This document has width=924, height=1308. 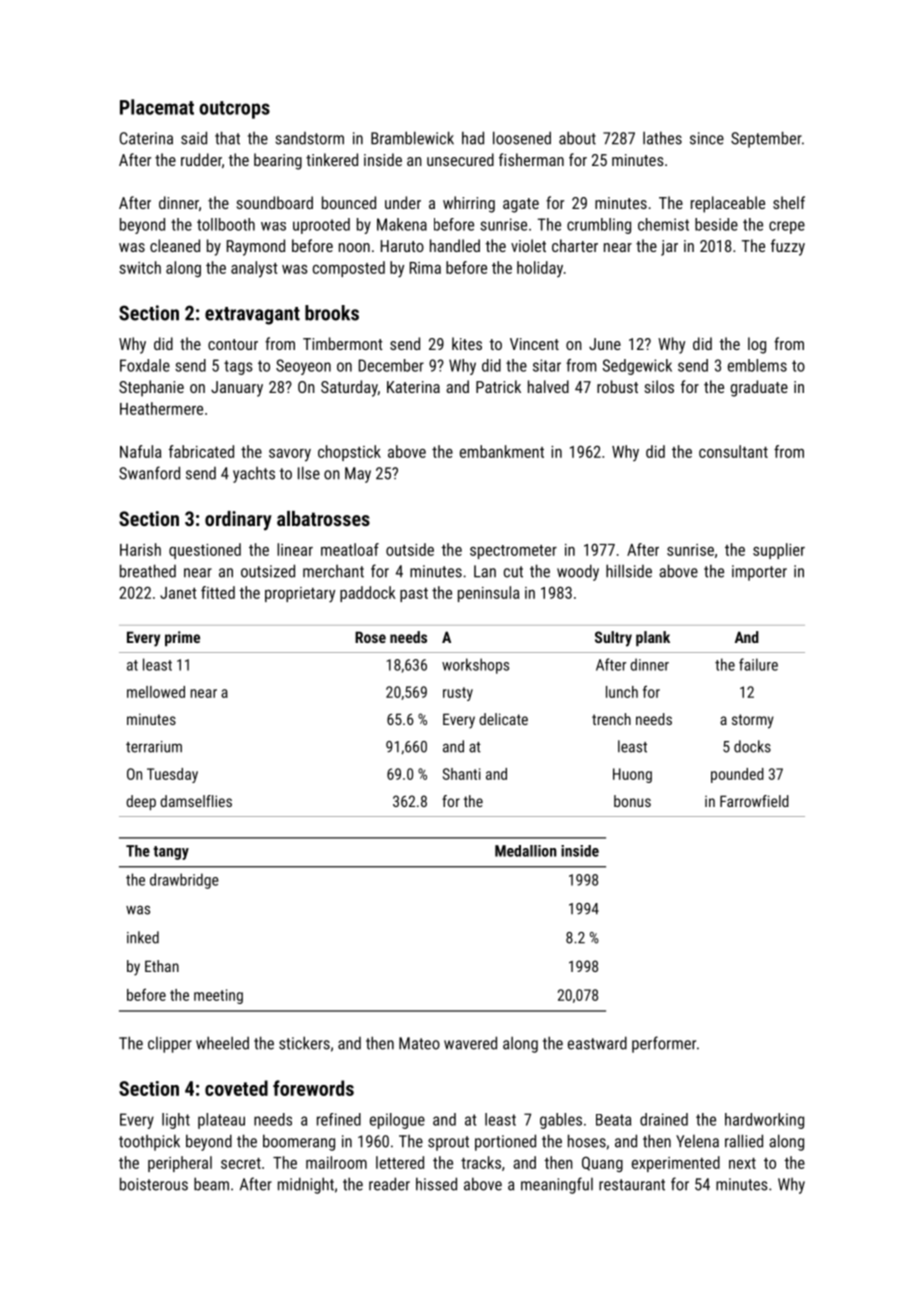 I want to click on importer, so click(x=759, y=573).
